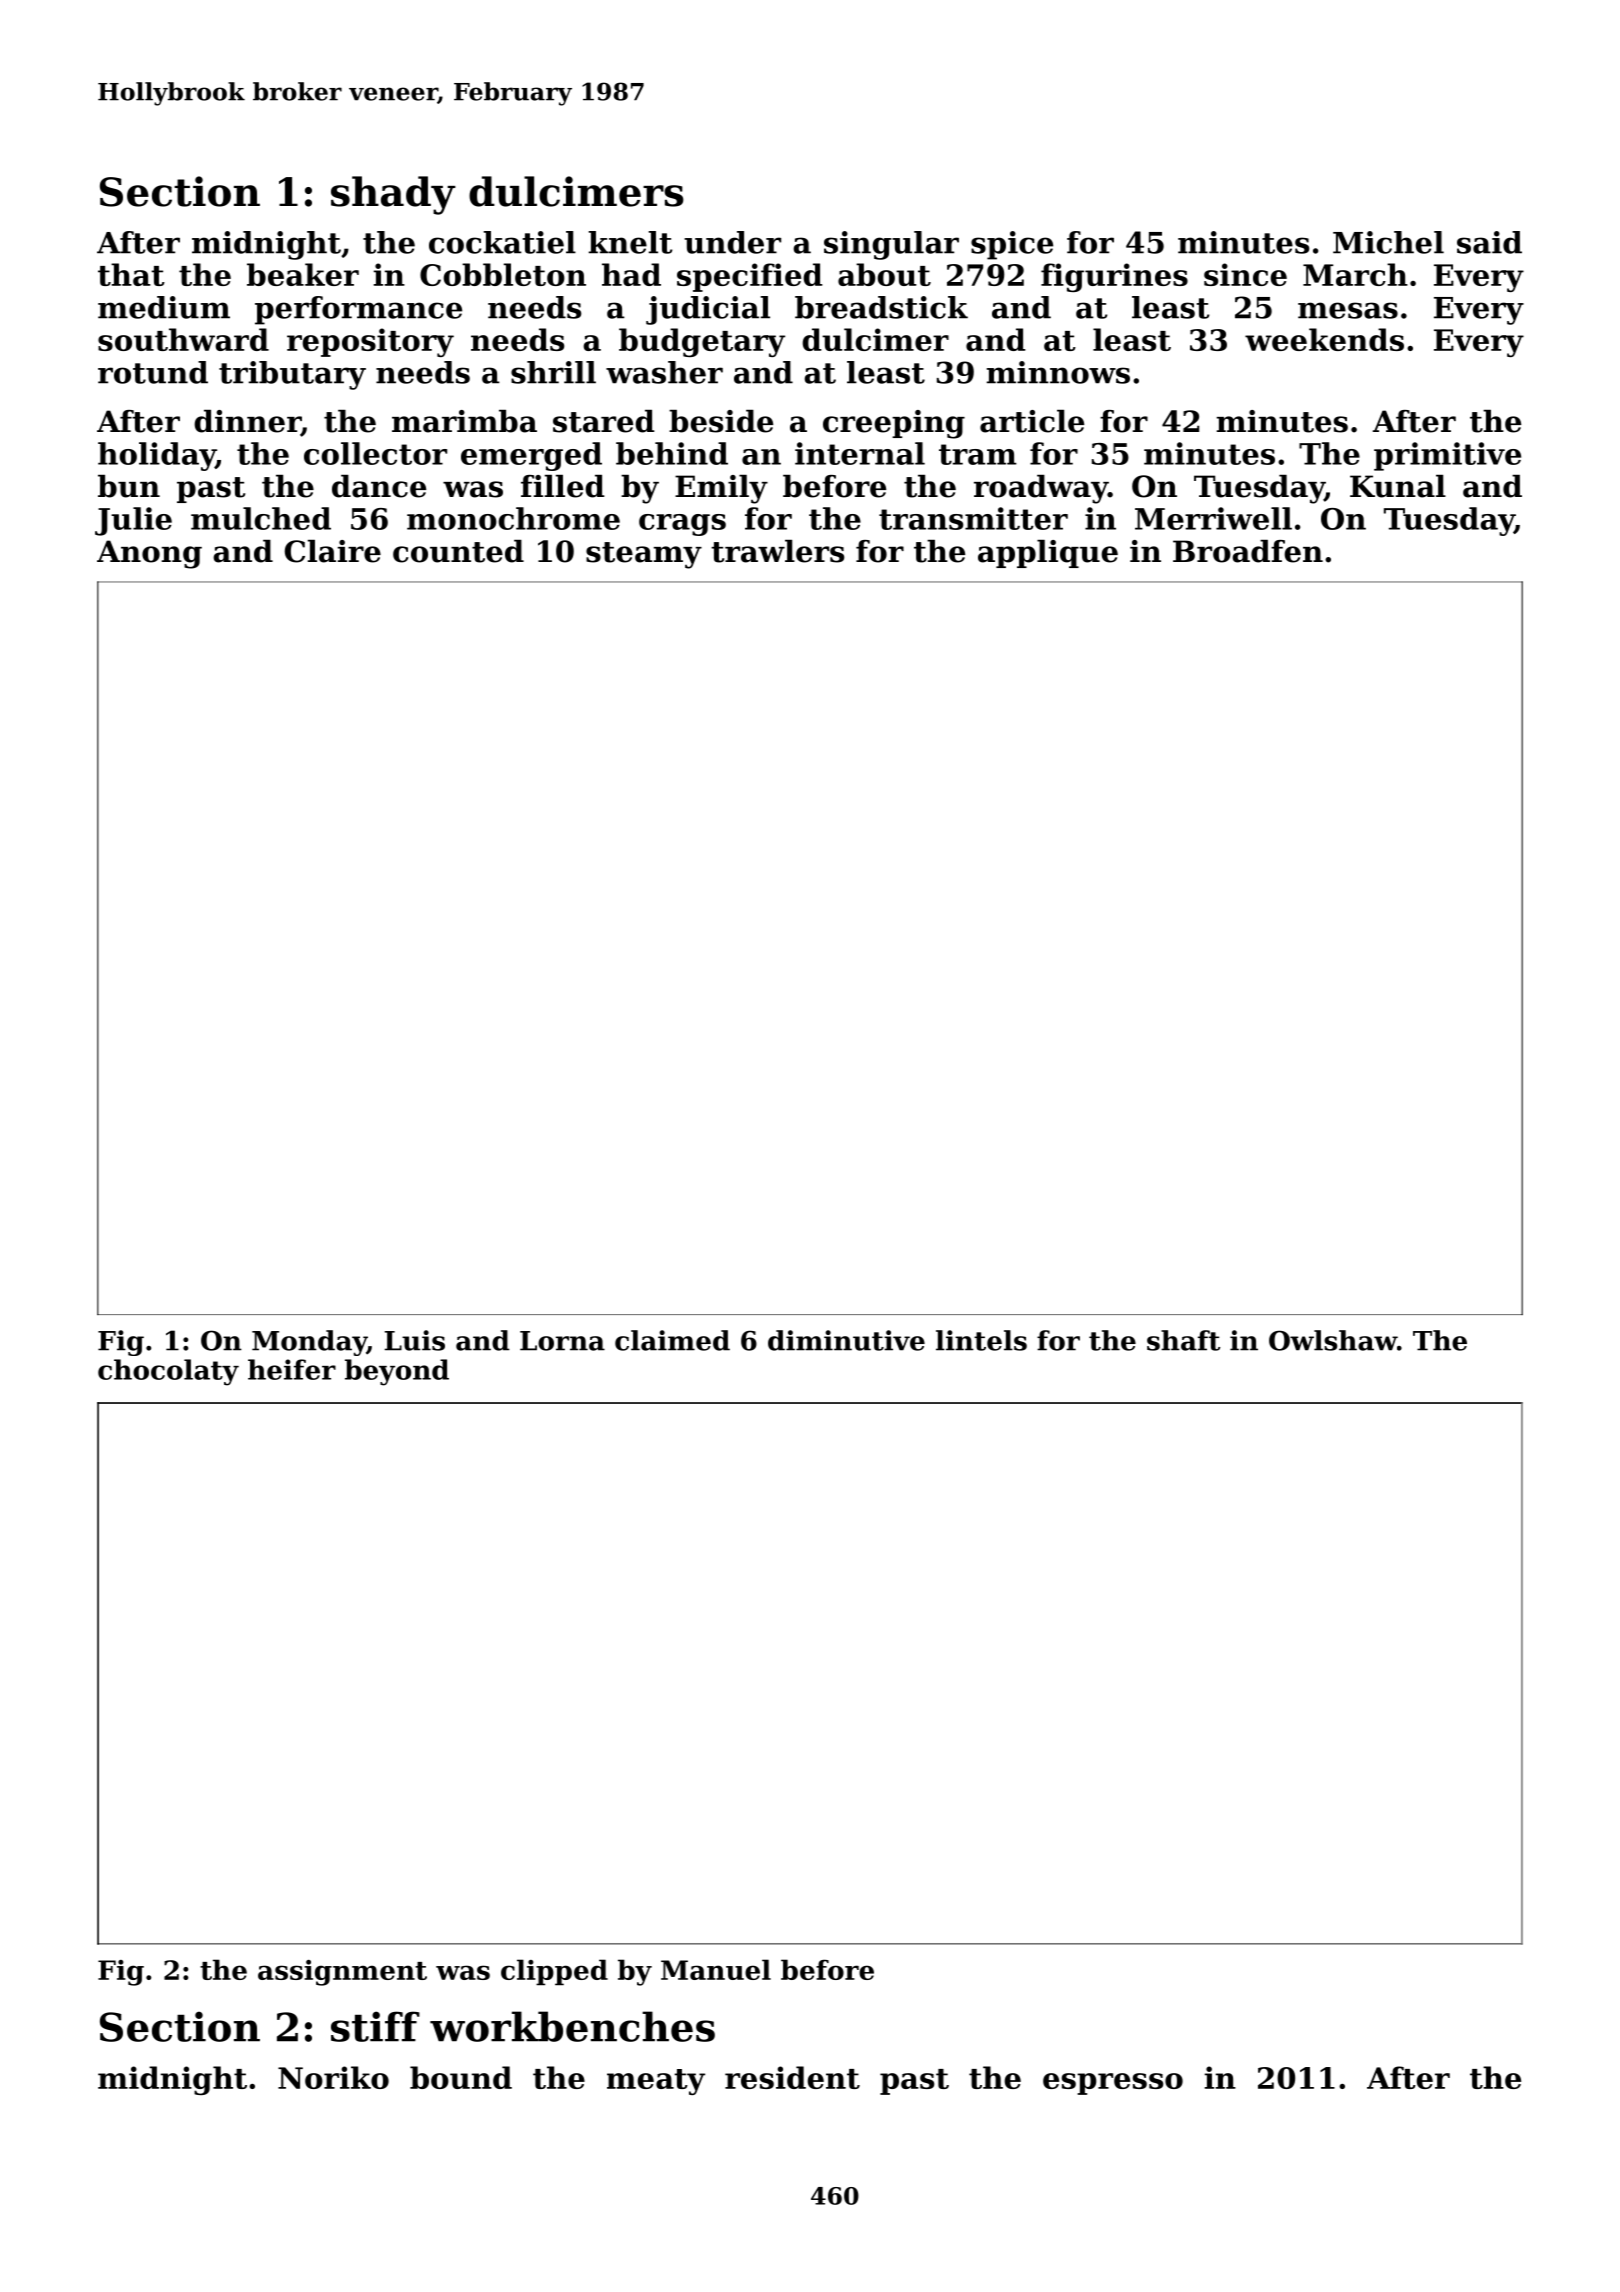  What do you see at coordinates (333, 2077) in the document?
I see `Noriko` at bounding box center [333, 2077].
